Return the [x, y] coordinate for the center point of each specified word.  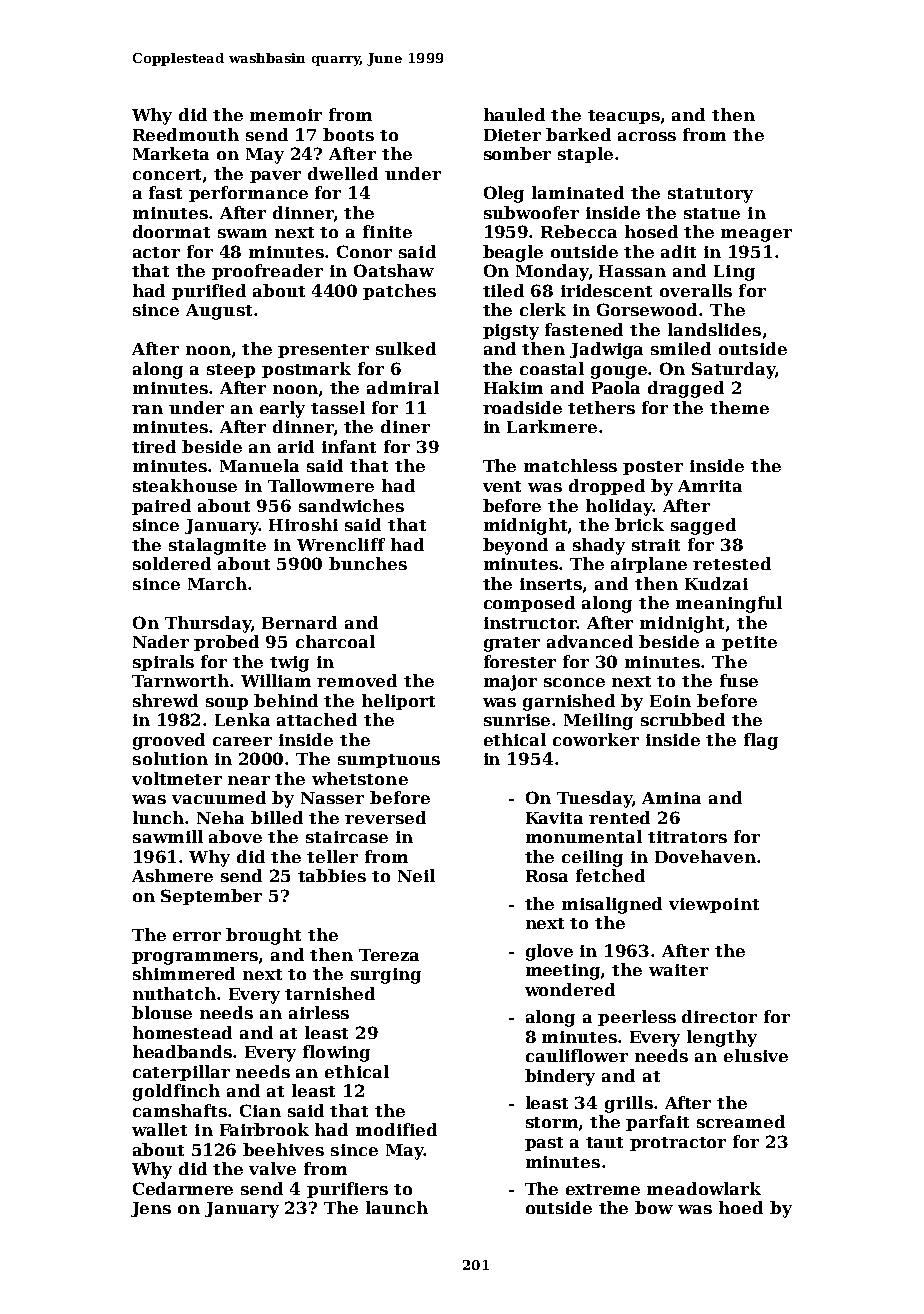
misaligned [612, 905]
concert [167, 174]
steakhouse [185, 485]
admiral [403, 387]
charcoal [335, 641]
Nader [161, 641]
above [235, 836]
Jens [151, 1209]
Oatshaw [394, 270]
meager [756, 235]
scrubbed [683, 719]
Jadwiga [606, 350]
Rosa [547, 876]
